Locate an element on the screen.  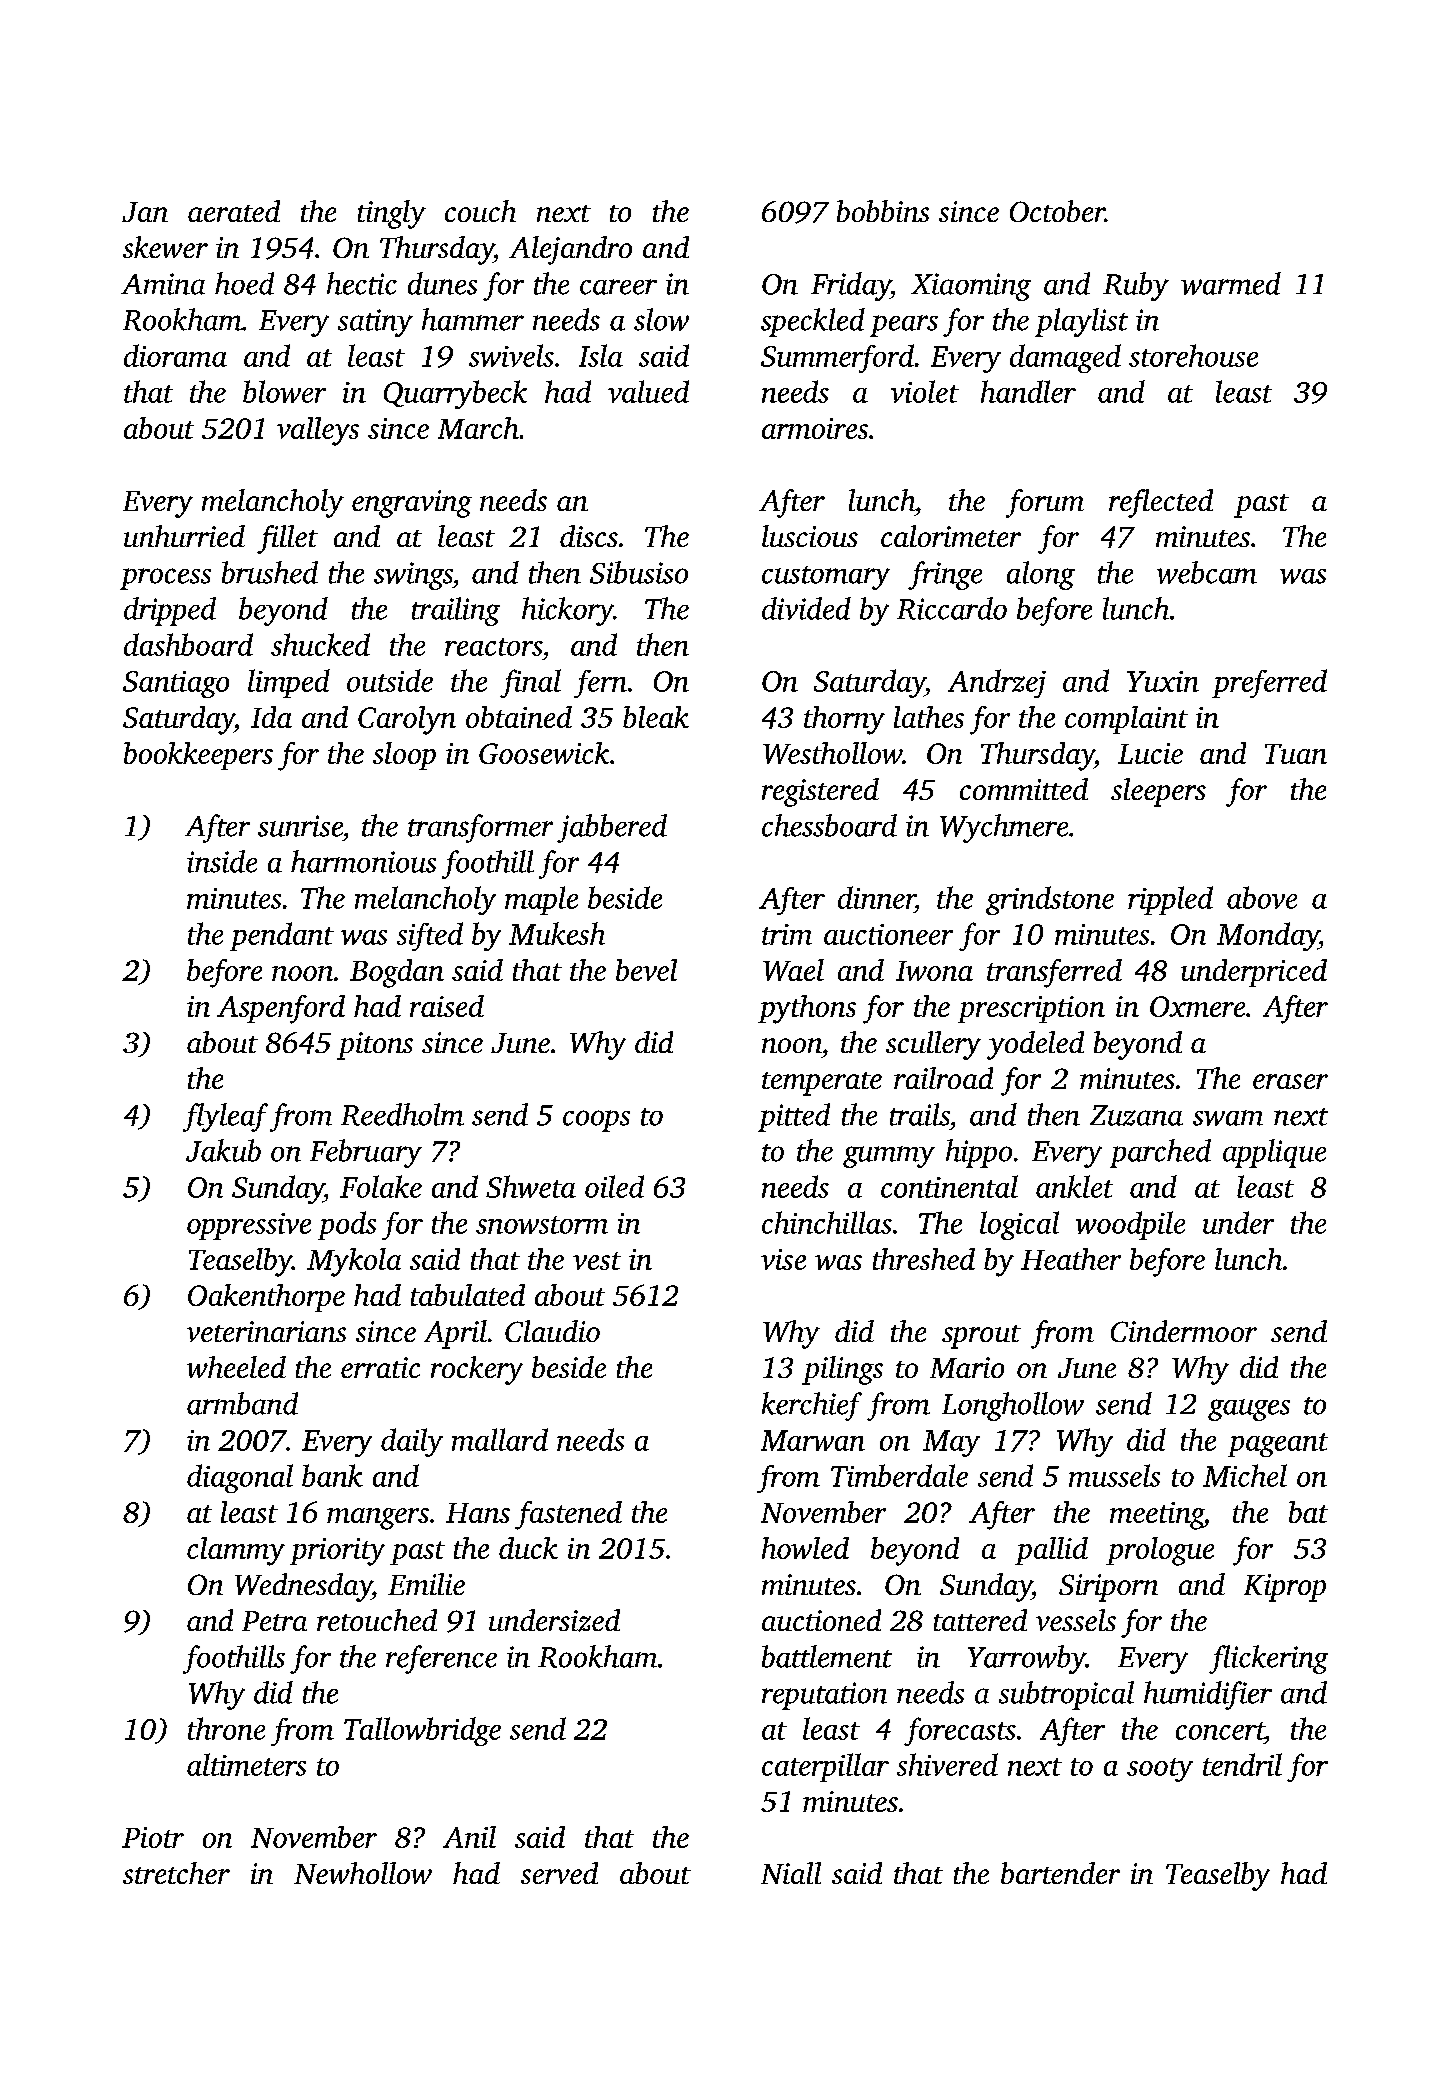
Niall is located at coordinates (791, 1873).
